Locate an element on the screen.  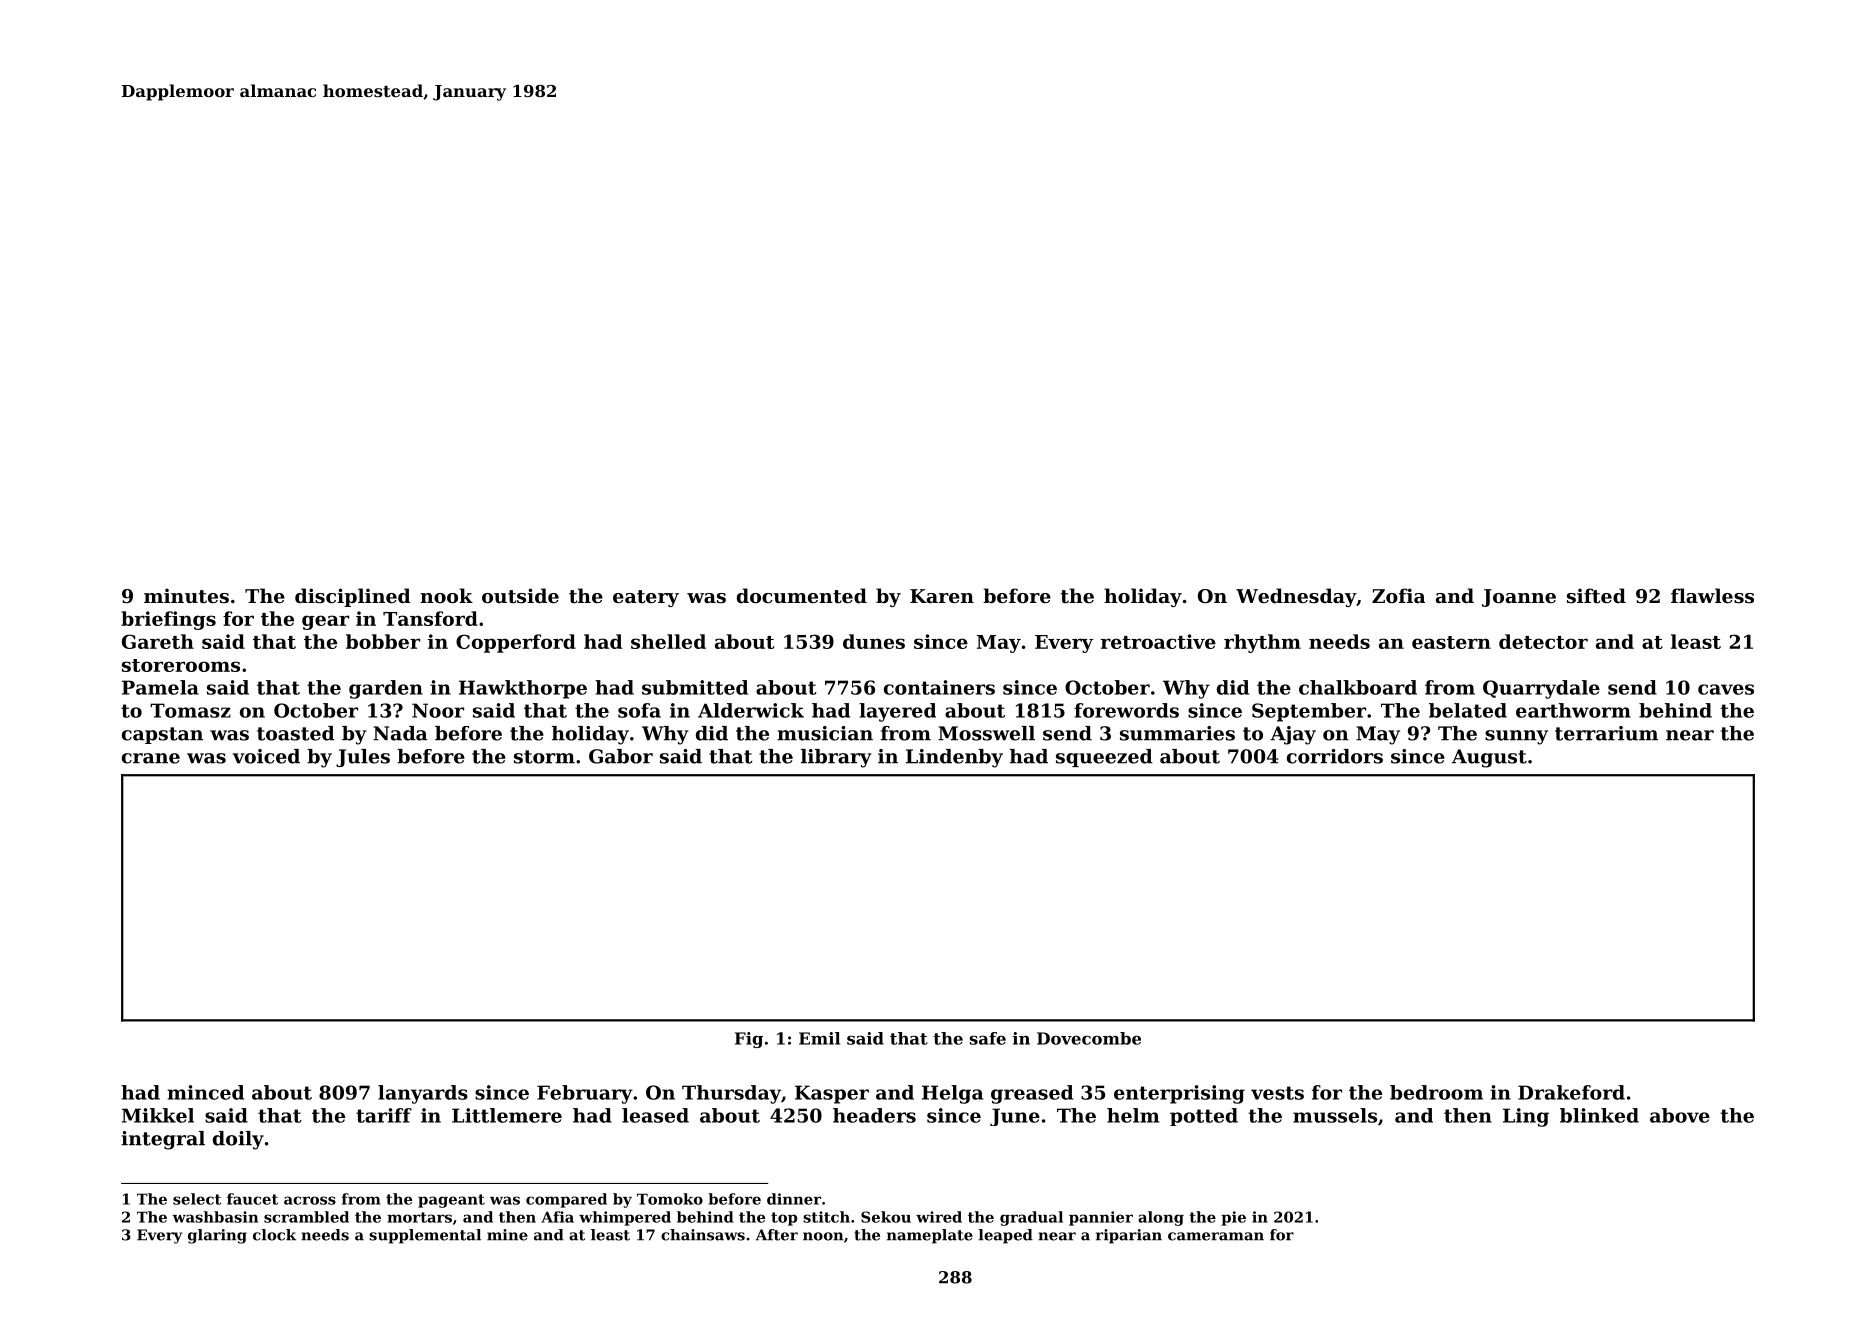
August is located at coordinates (1489, 758).
